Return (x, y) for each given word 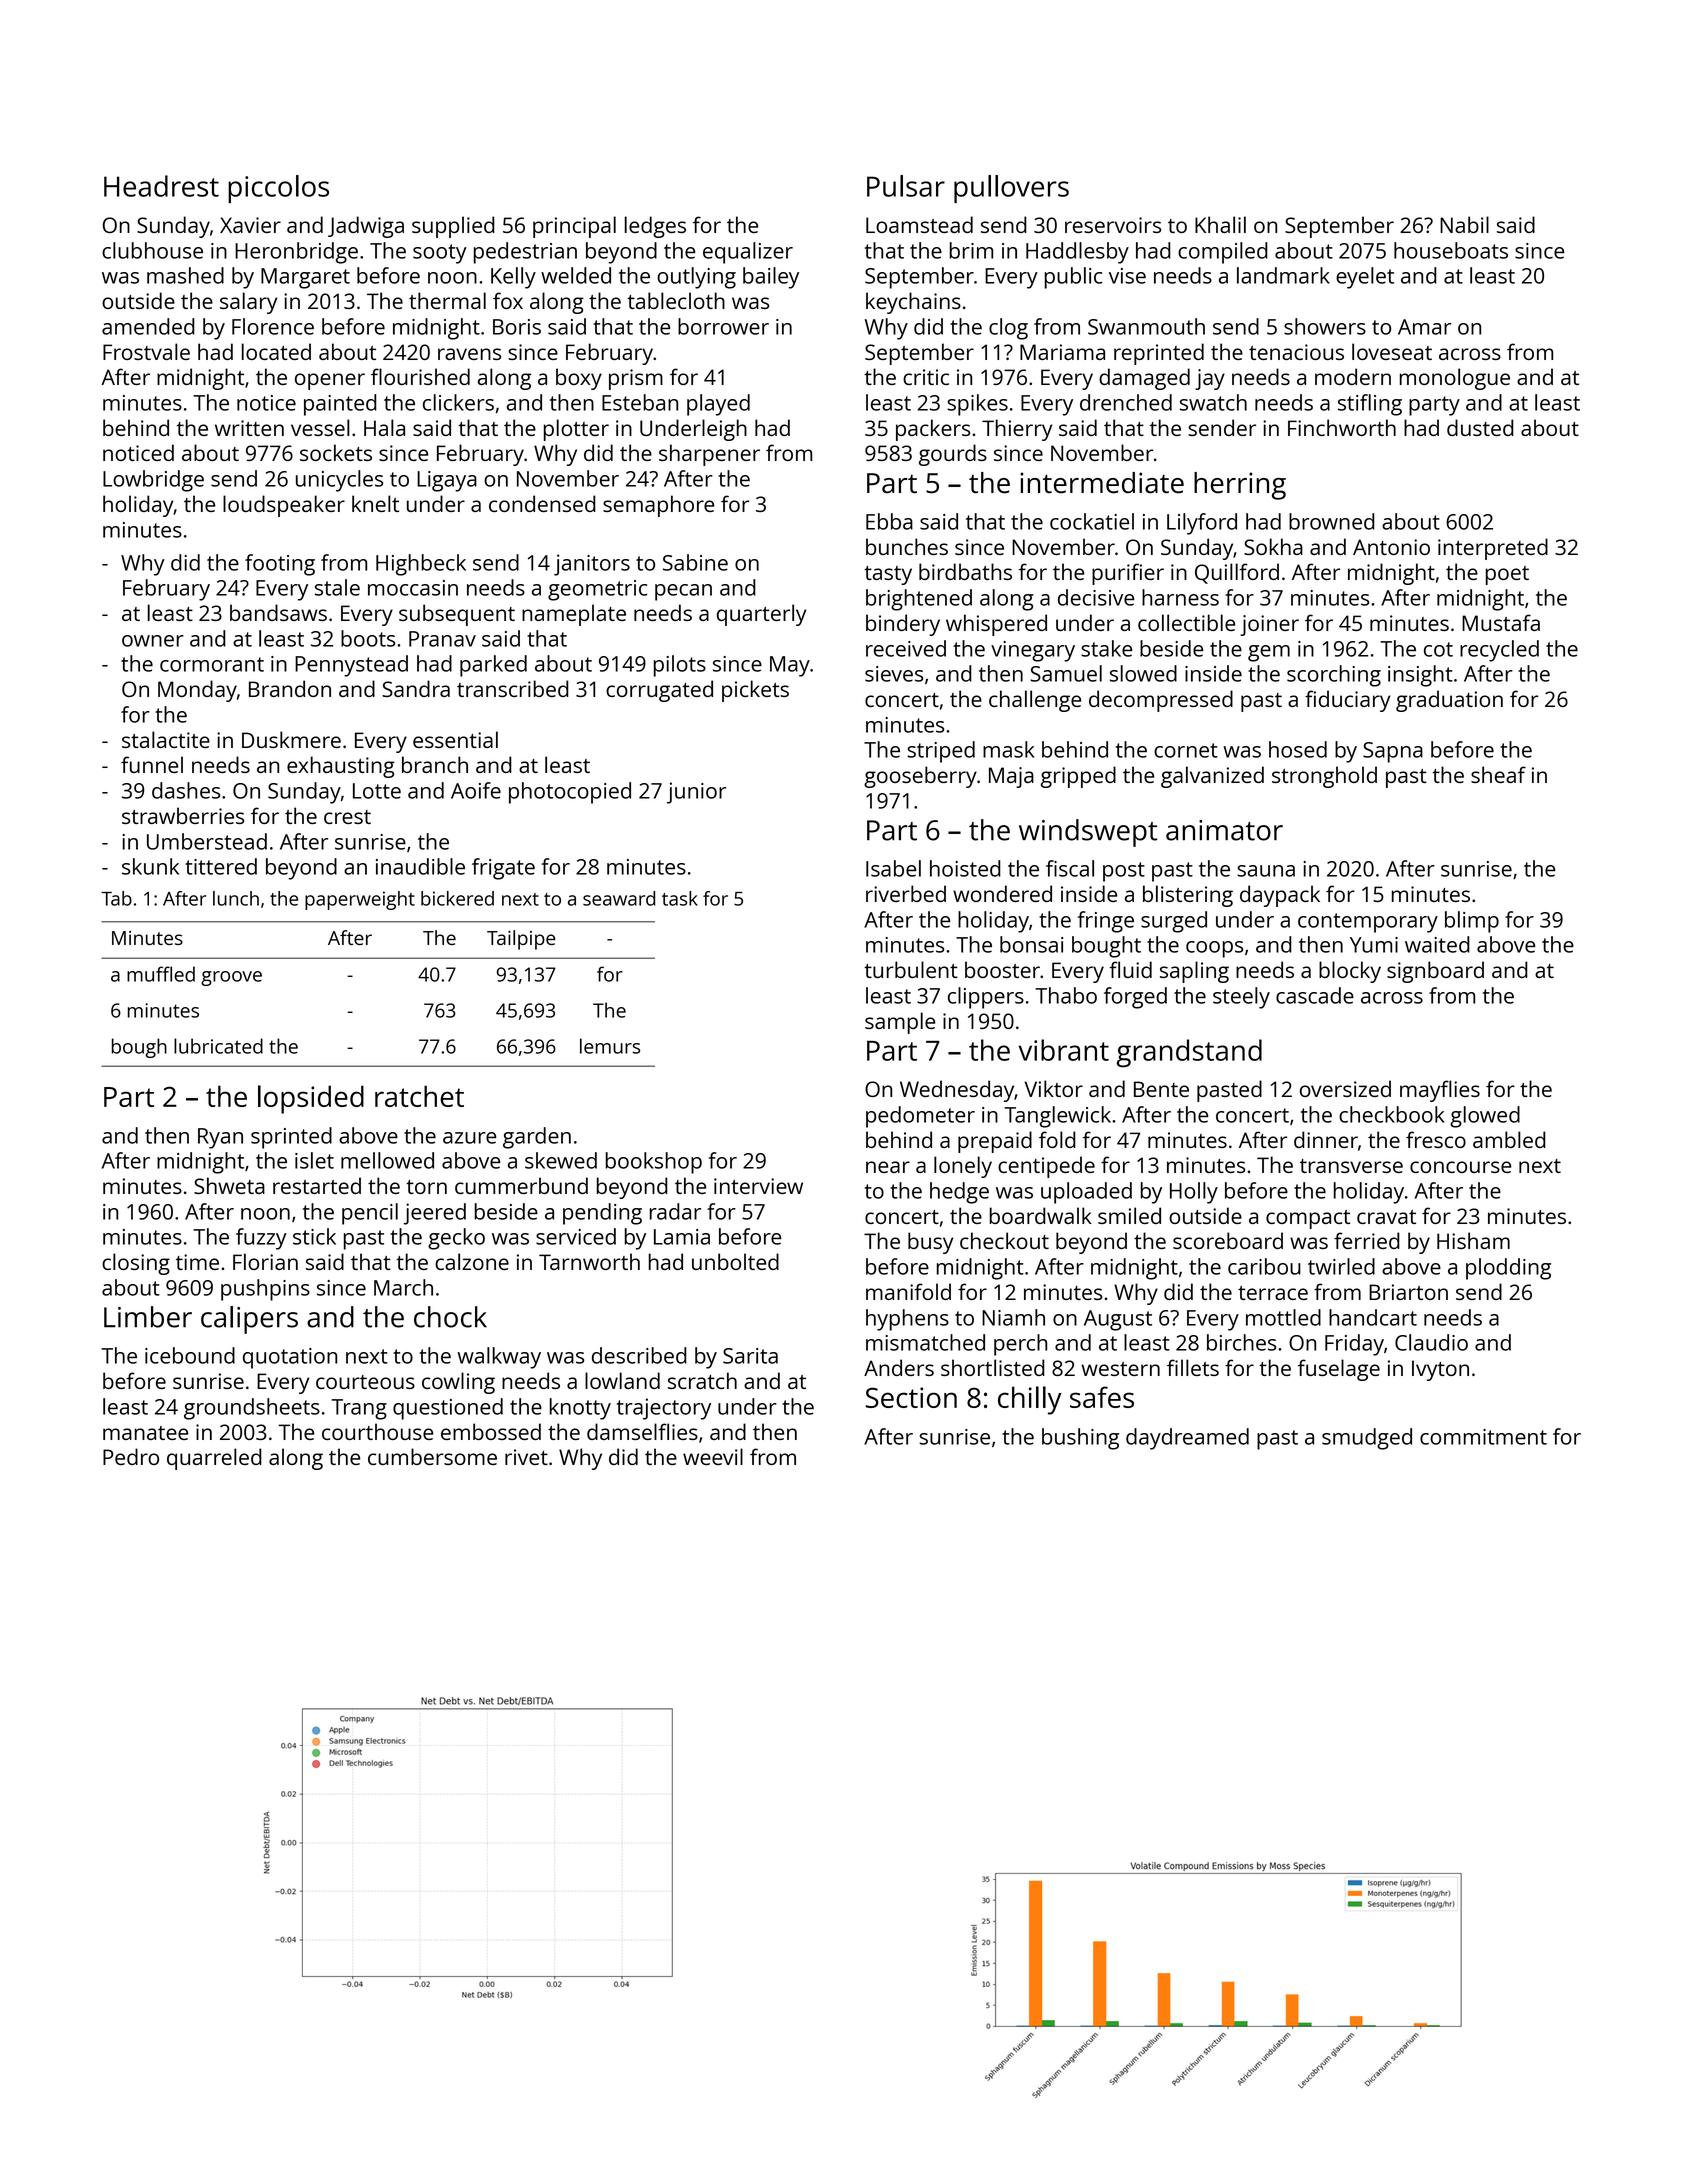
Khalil (1220, 224)
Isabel (893, 868)
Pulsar (906, 186)
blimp (1472, 922)
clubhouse (152, 250)
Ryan (220, 1138)
